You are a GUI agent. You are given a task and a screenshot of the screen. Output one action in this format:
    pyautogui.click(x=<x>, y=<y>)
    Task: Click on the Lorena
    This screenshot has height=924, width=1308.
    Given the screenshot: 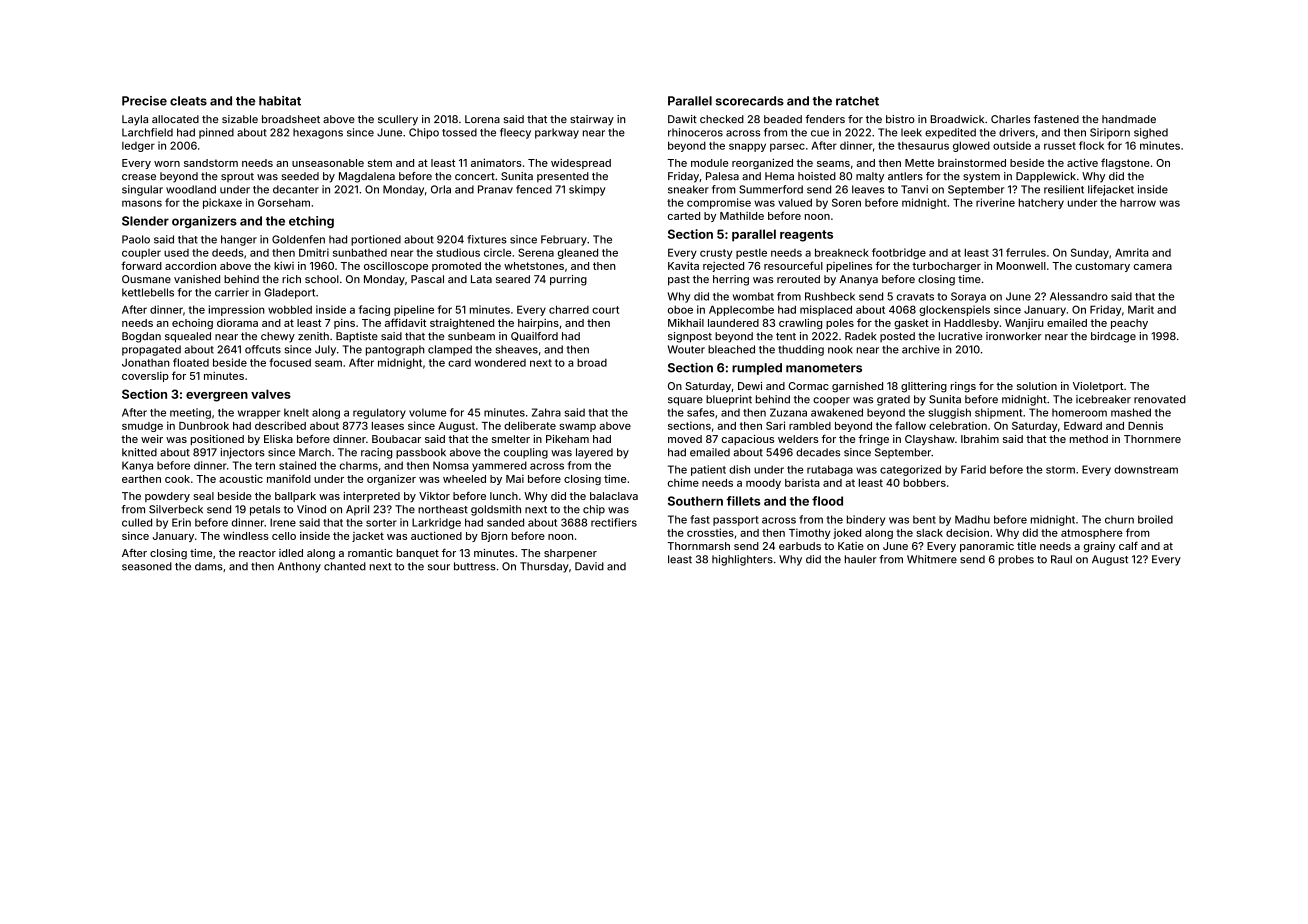 What is the action you would take?
    pyautogui.click(x=482, y=119)
